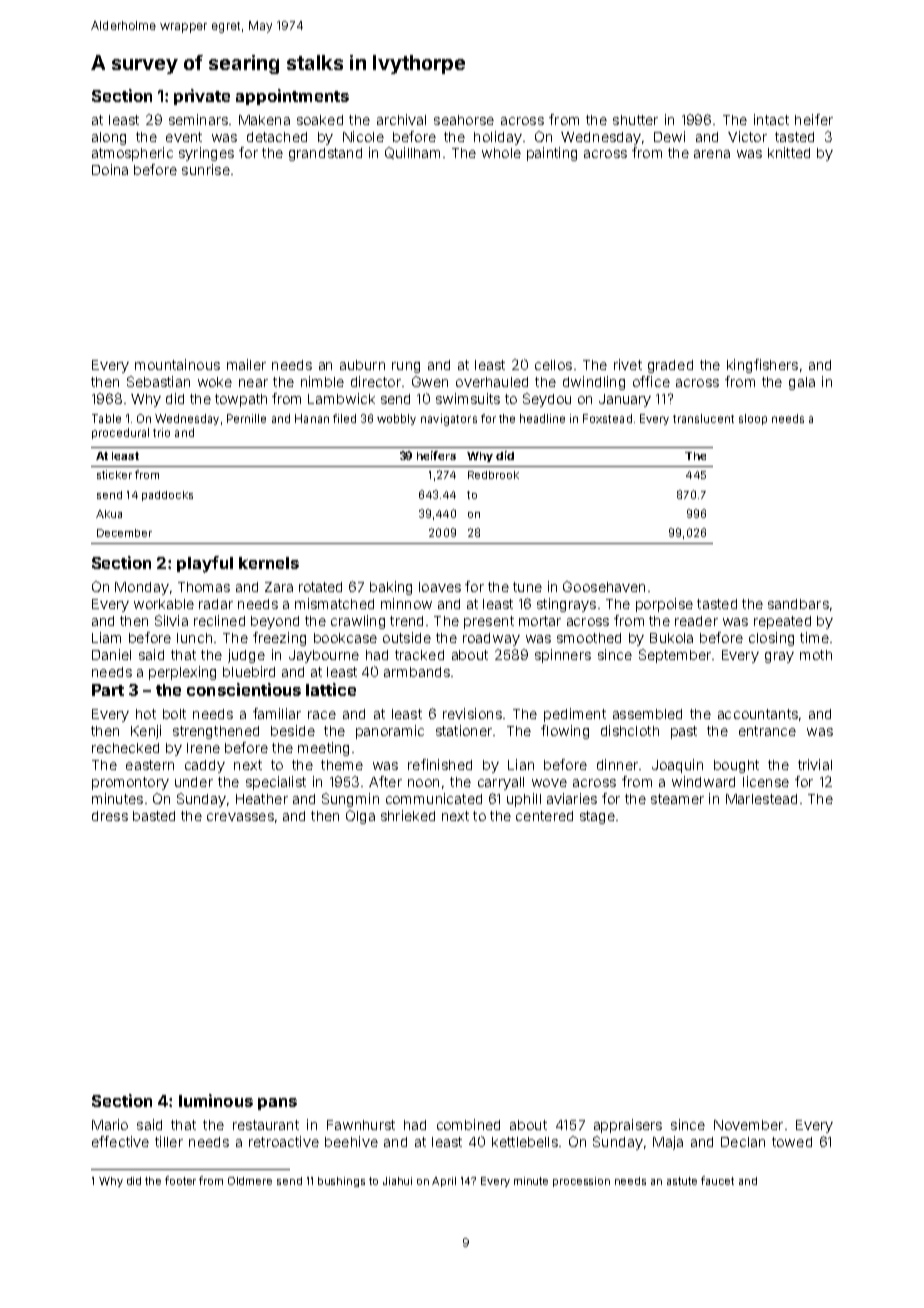  What do you see at coordinates (771, 119) in the image?
I see `intact` at bounding box center [771, 119].
